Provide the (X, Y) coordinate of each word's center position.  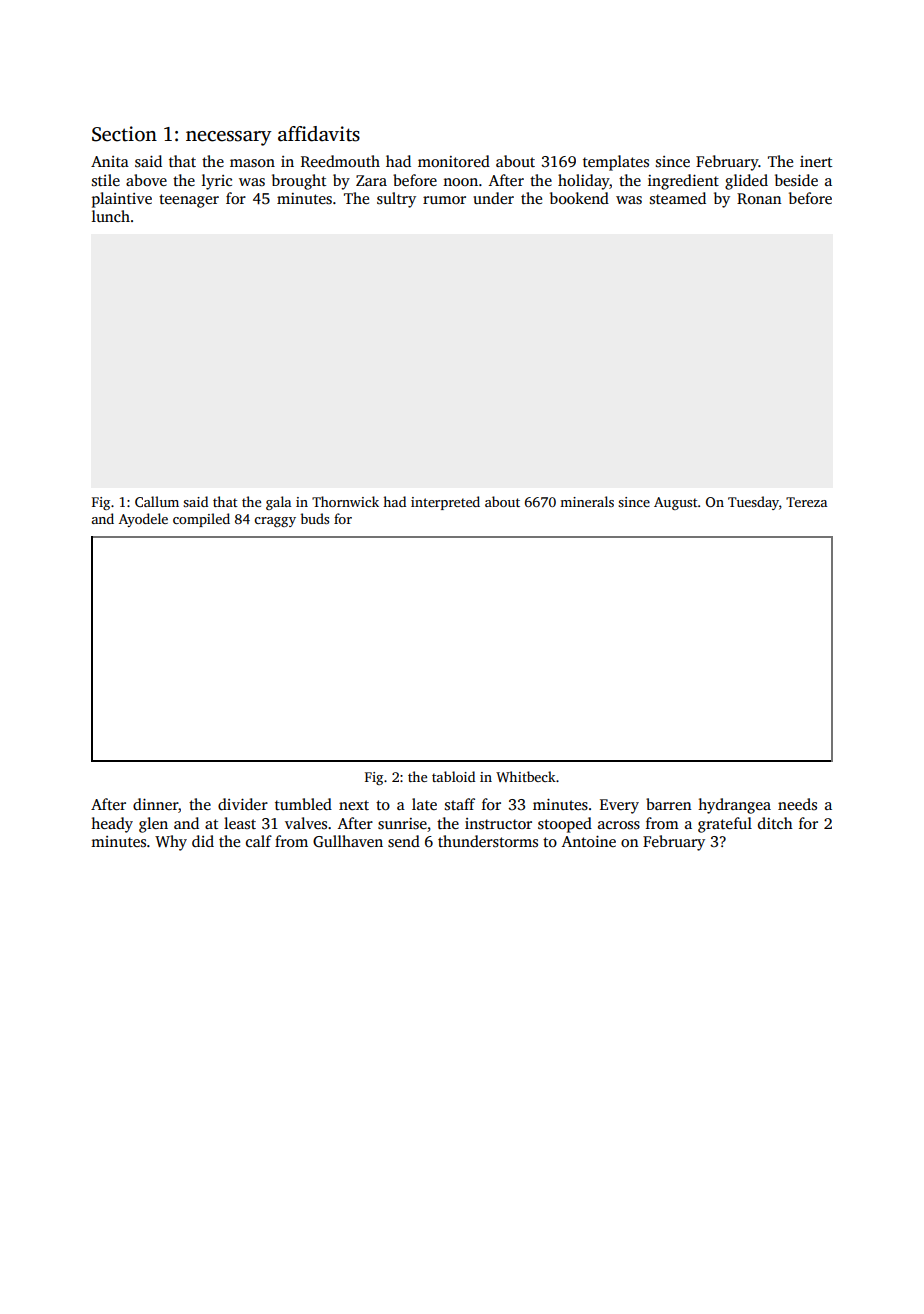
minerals (587, 501)
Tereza (806, 502)
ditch (775, 823)
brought (299, 182)
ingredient (683, 182)
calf (259, 841)
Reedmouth (340, 161)
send (404, 841)
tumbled (303, 804)
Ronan (759, 198)
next (354, 805)
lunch (111, 216)
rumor (444, 200)
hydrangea (734, 806)
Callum (157, 501)
